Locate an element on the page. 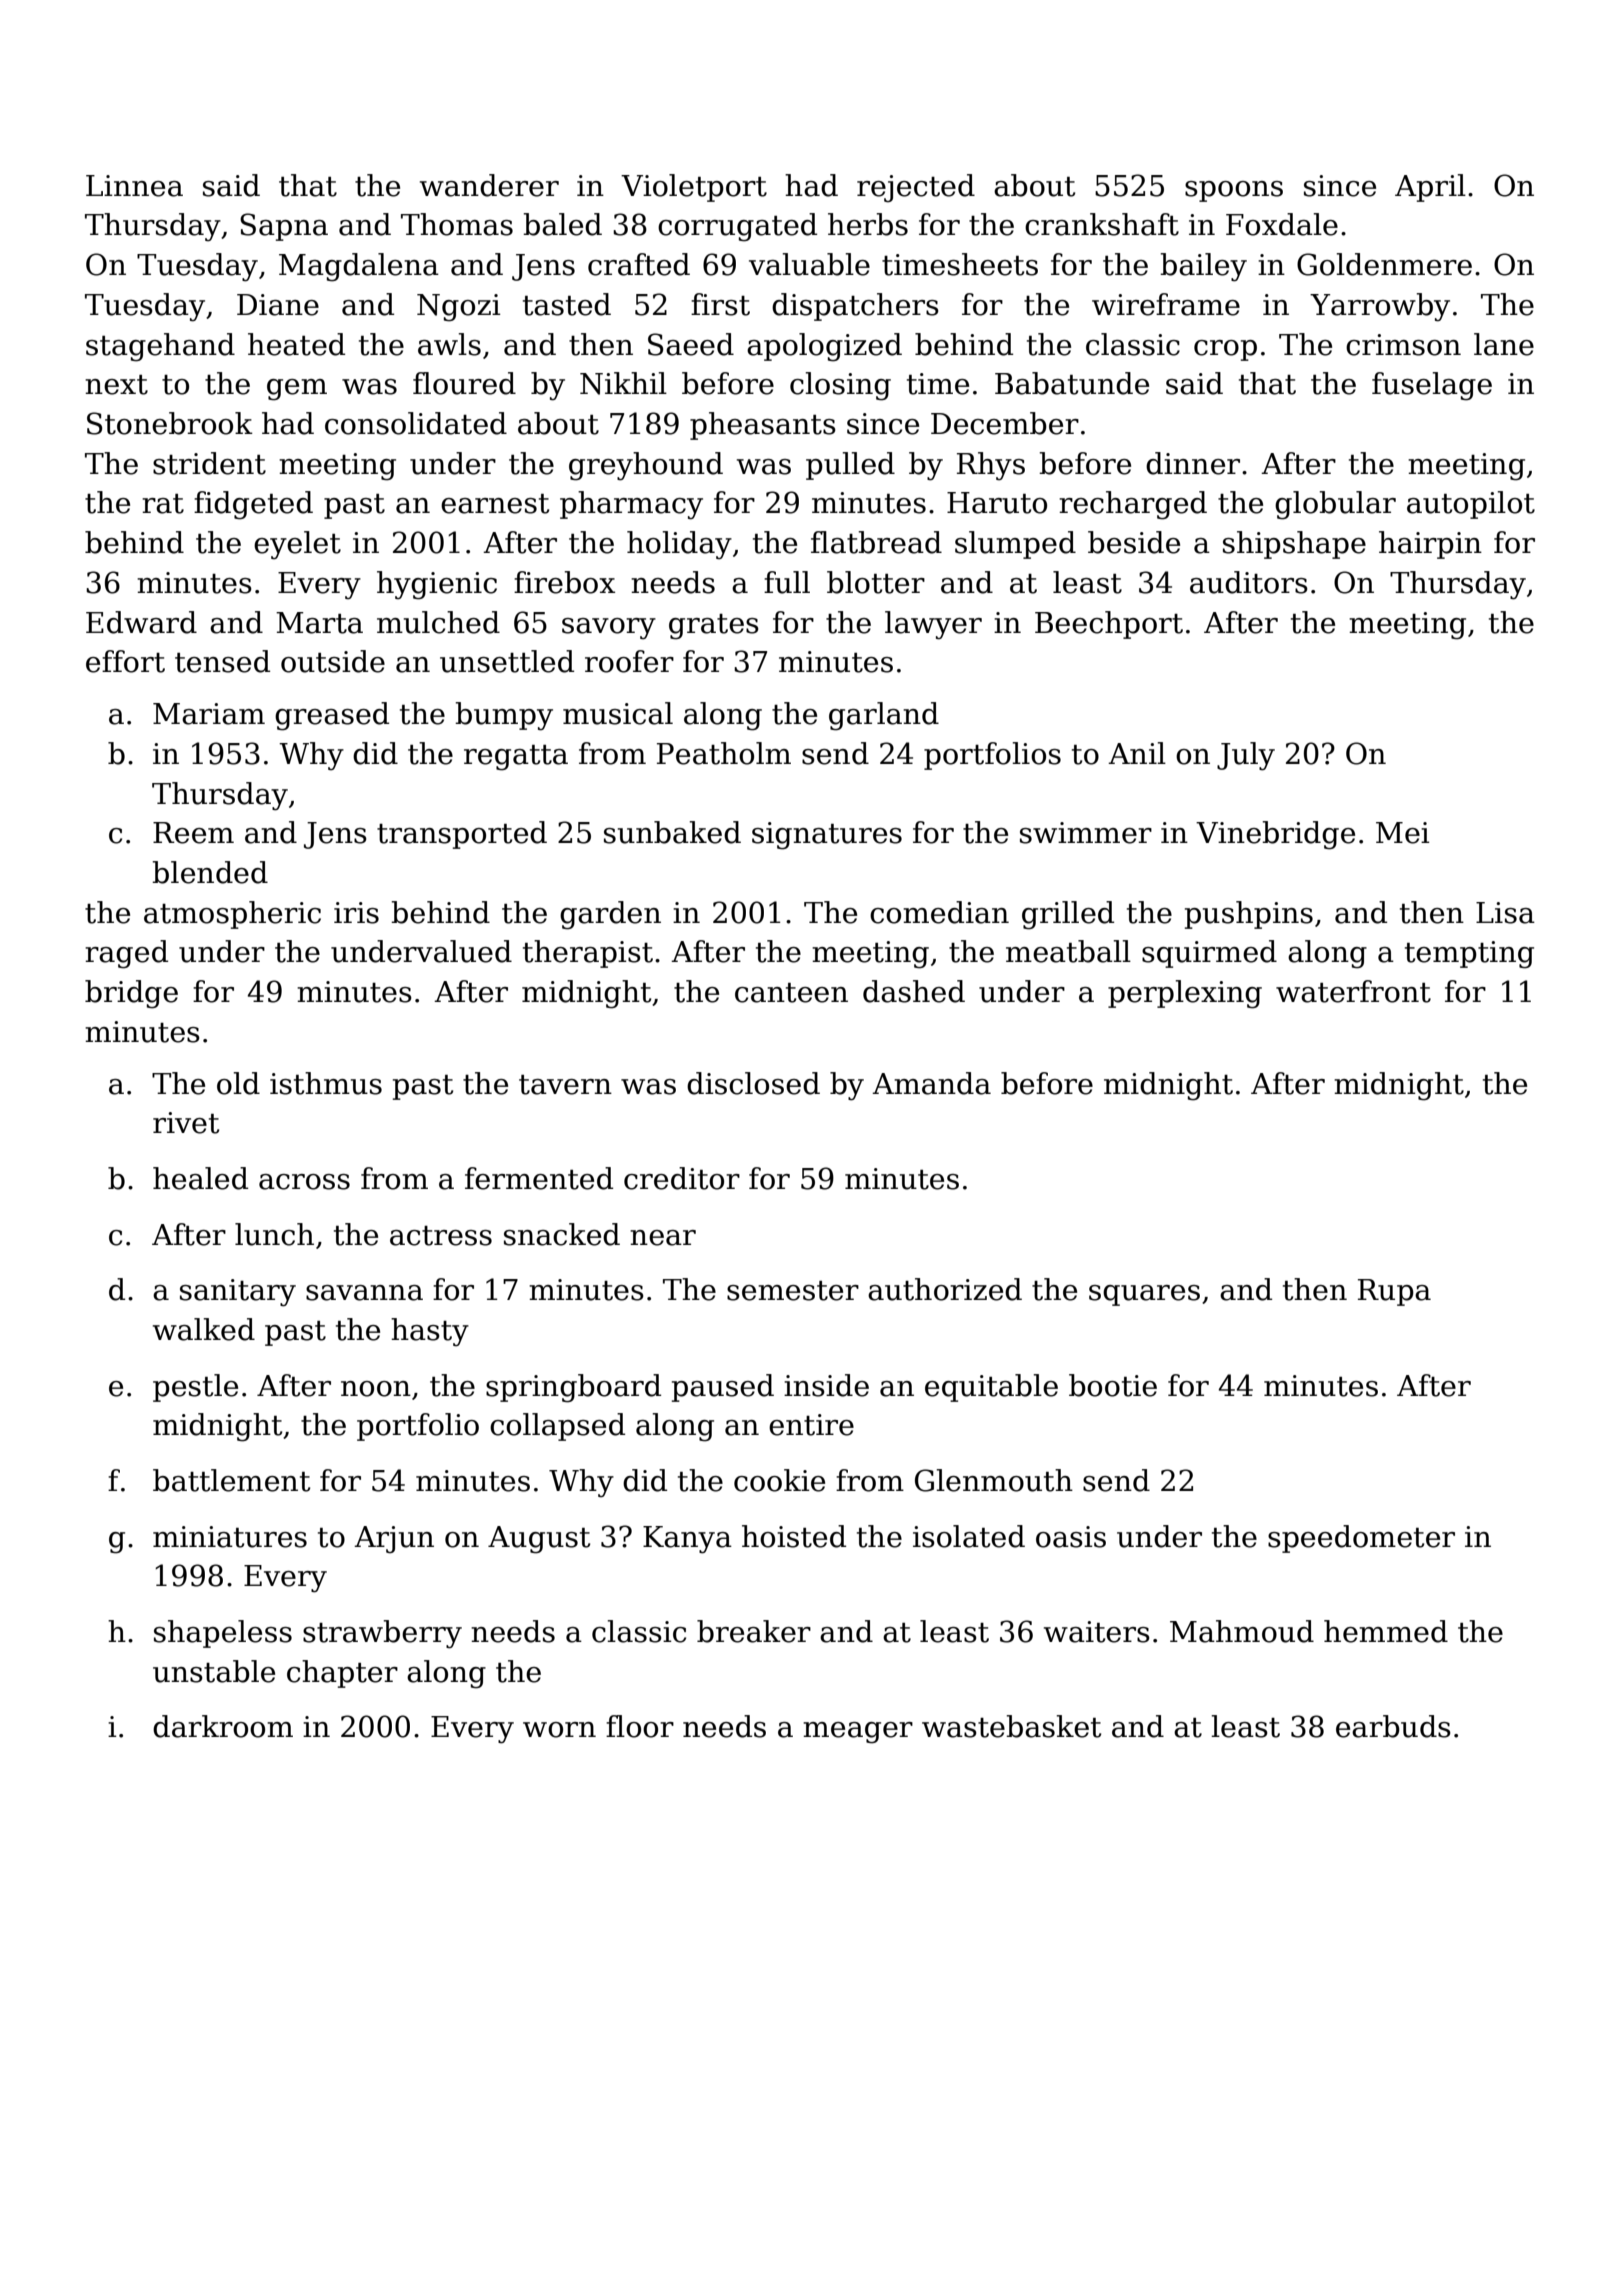 The image size is (1620, 2292). waterfront is located at coordinates (1353, 991).
